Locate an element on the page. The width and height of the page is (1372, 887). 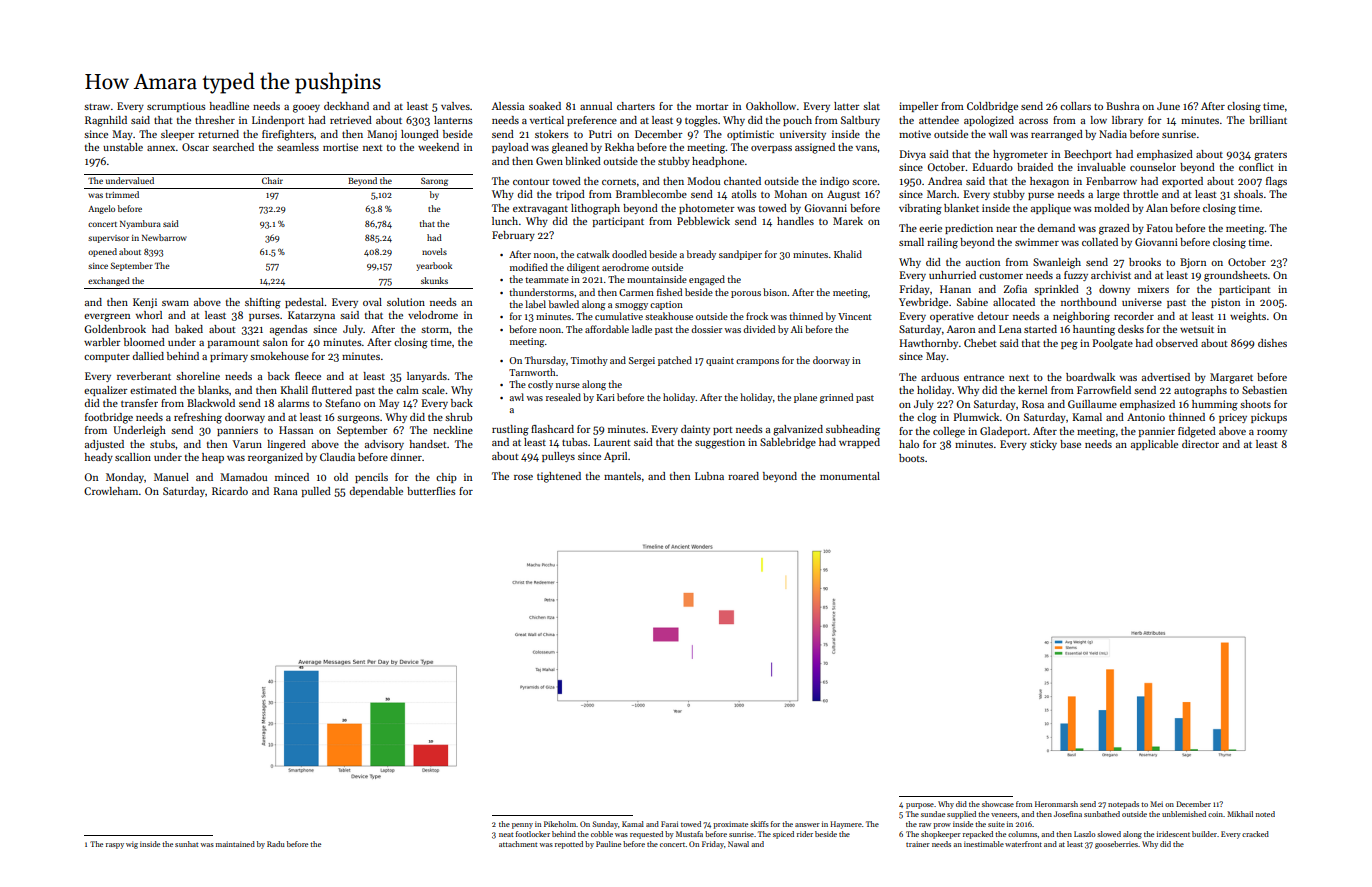
Bushra is located at coordinates (1122, 106).
